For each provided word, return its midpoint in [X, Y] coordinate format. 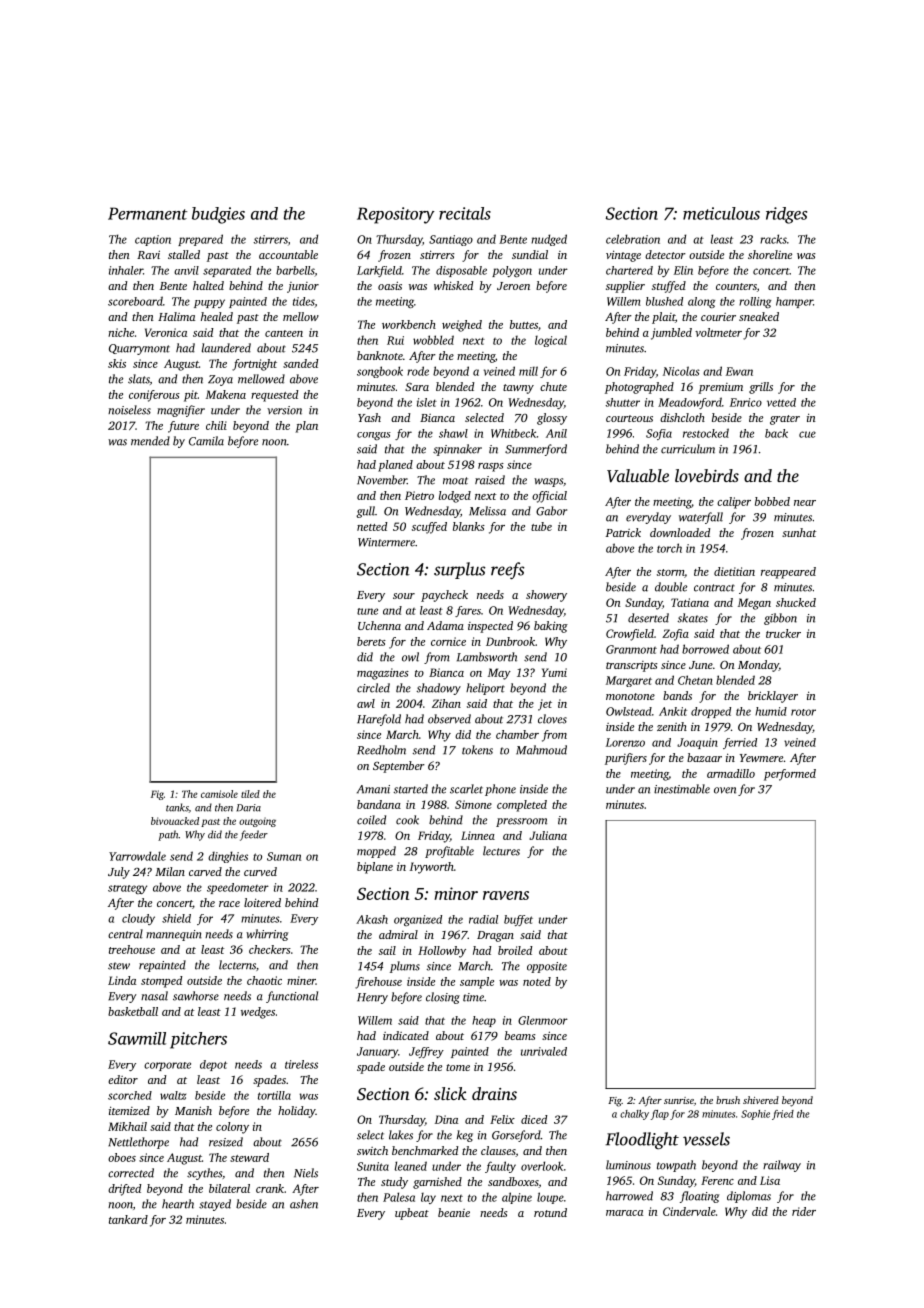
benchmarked [425, 1150]
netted [372, 526]
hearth [178, 1204]
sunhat [799, 532]
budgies [218, 215]
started [411, 789]
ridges [786, 215]
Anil [556, 433]
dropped [711, 712]
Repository [396, 215]
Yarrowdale [137, 856]
